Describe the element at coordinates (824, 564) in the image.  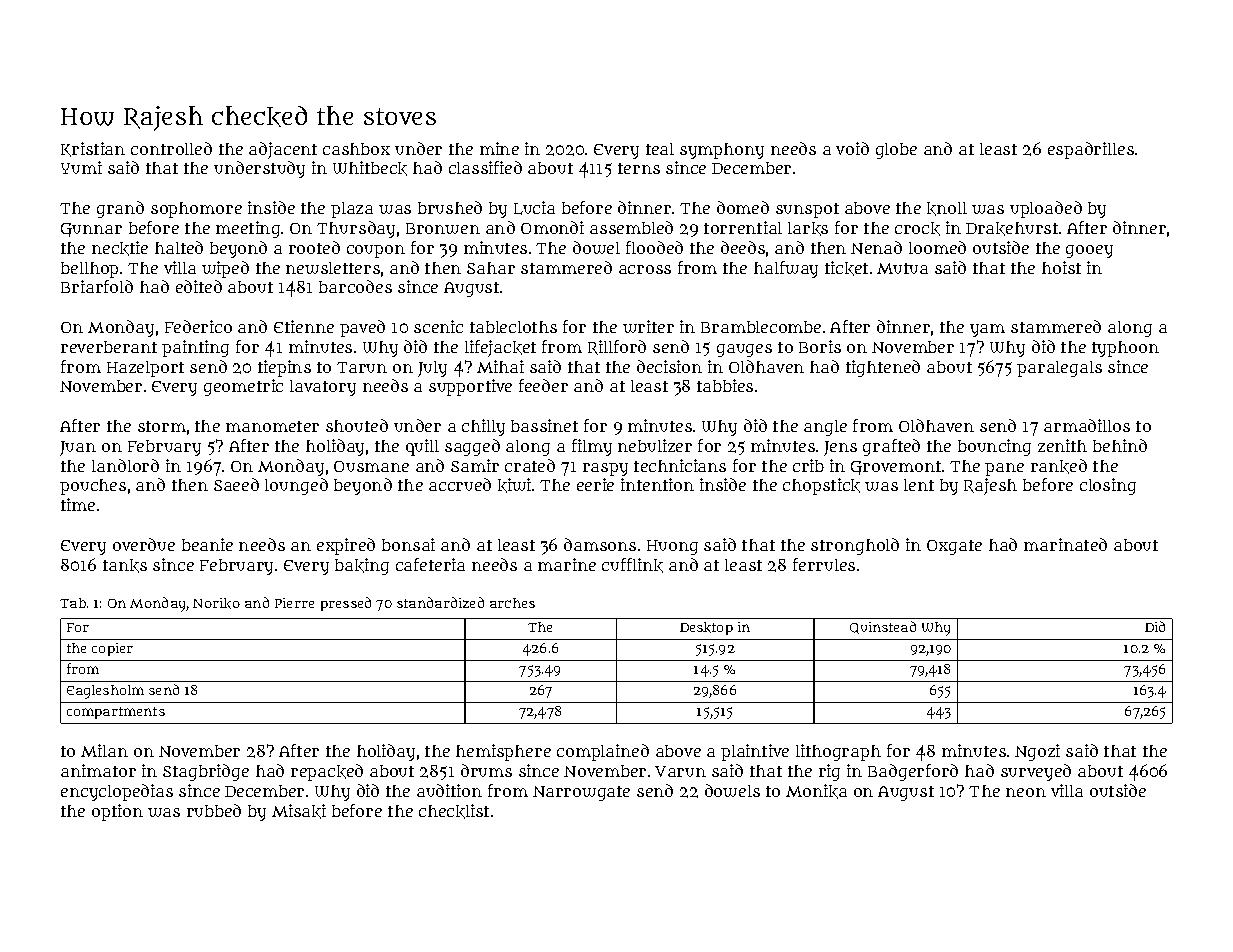
I see `ferrules` at that location.
